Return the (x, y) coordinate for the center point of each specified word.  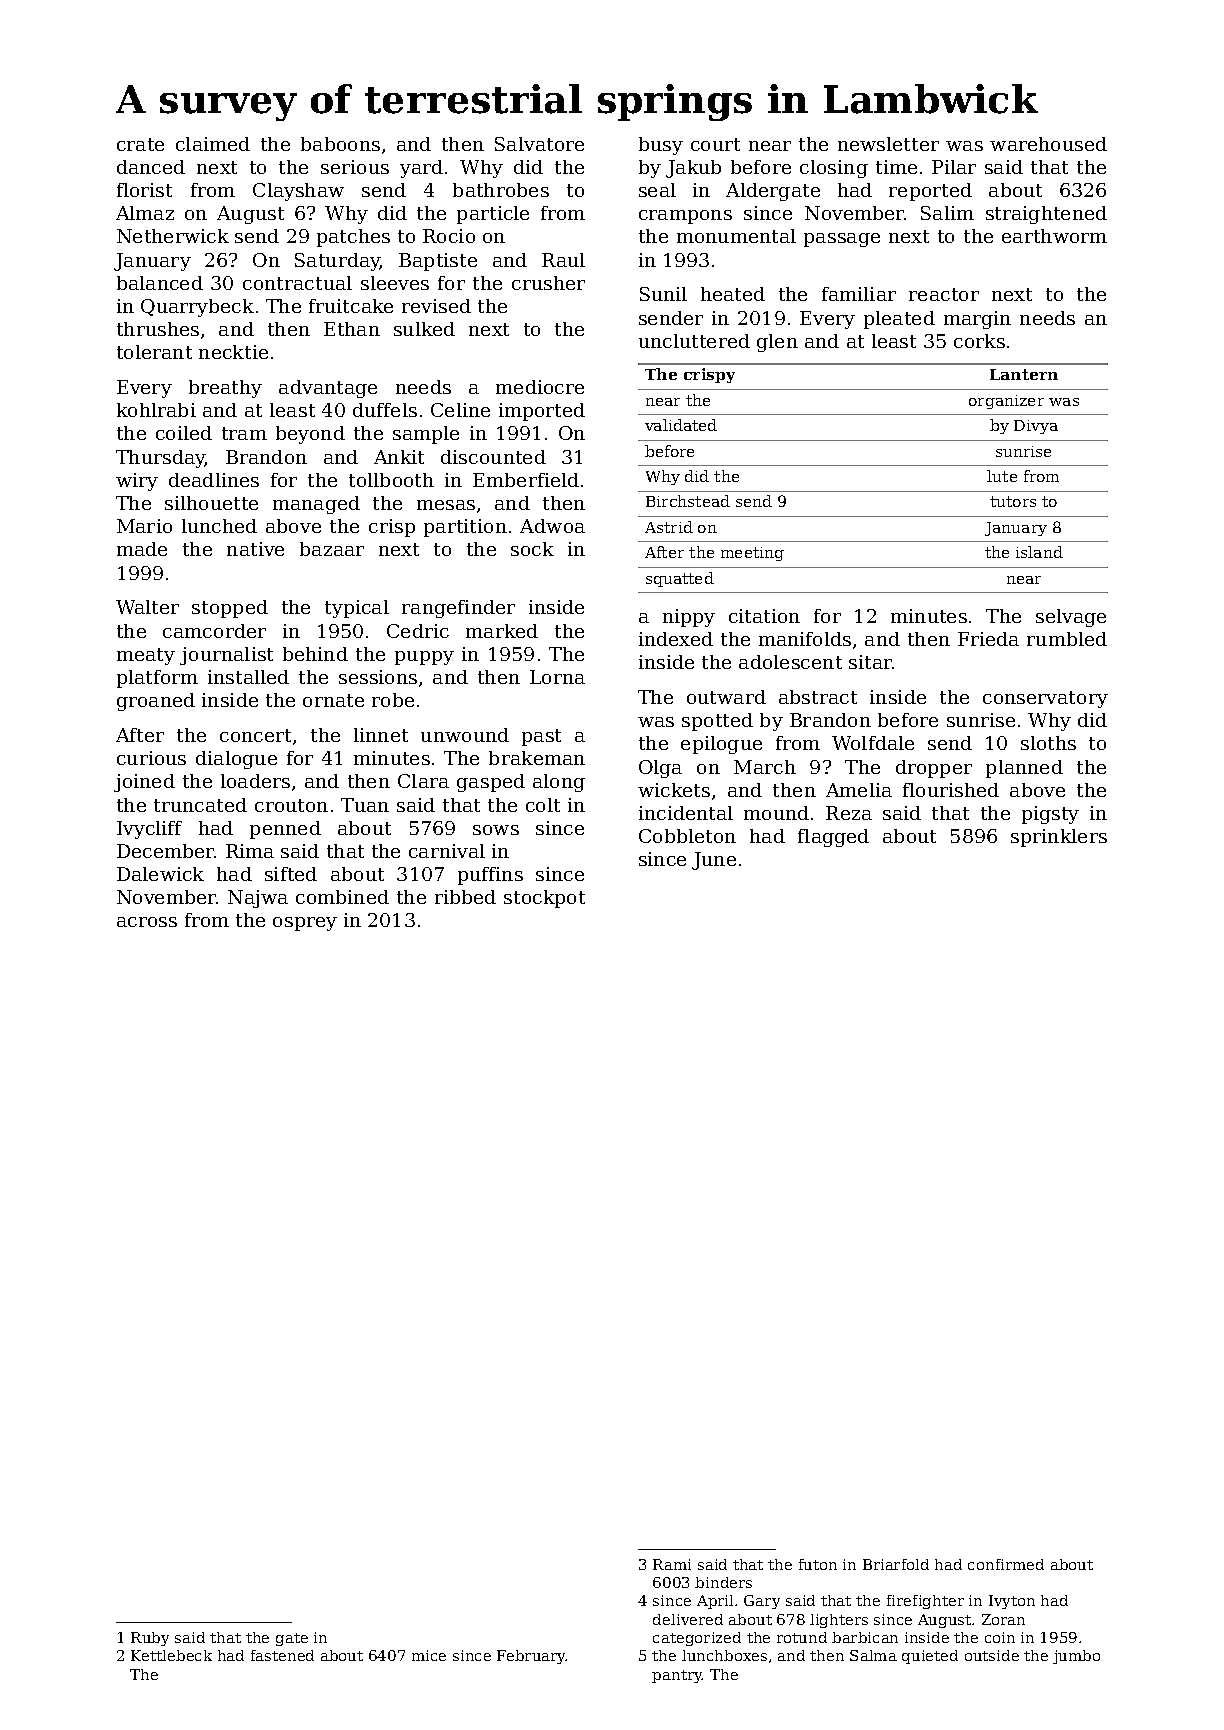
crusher (548, 283)
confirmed (1006, 1564)
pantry (677, 1676)
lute (1002, 476)
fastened (282, 1655)
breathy (225, 389)
